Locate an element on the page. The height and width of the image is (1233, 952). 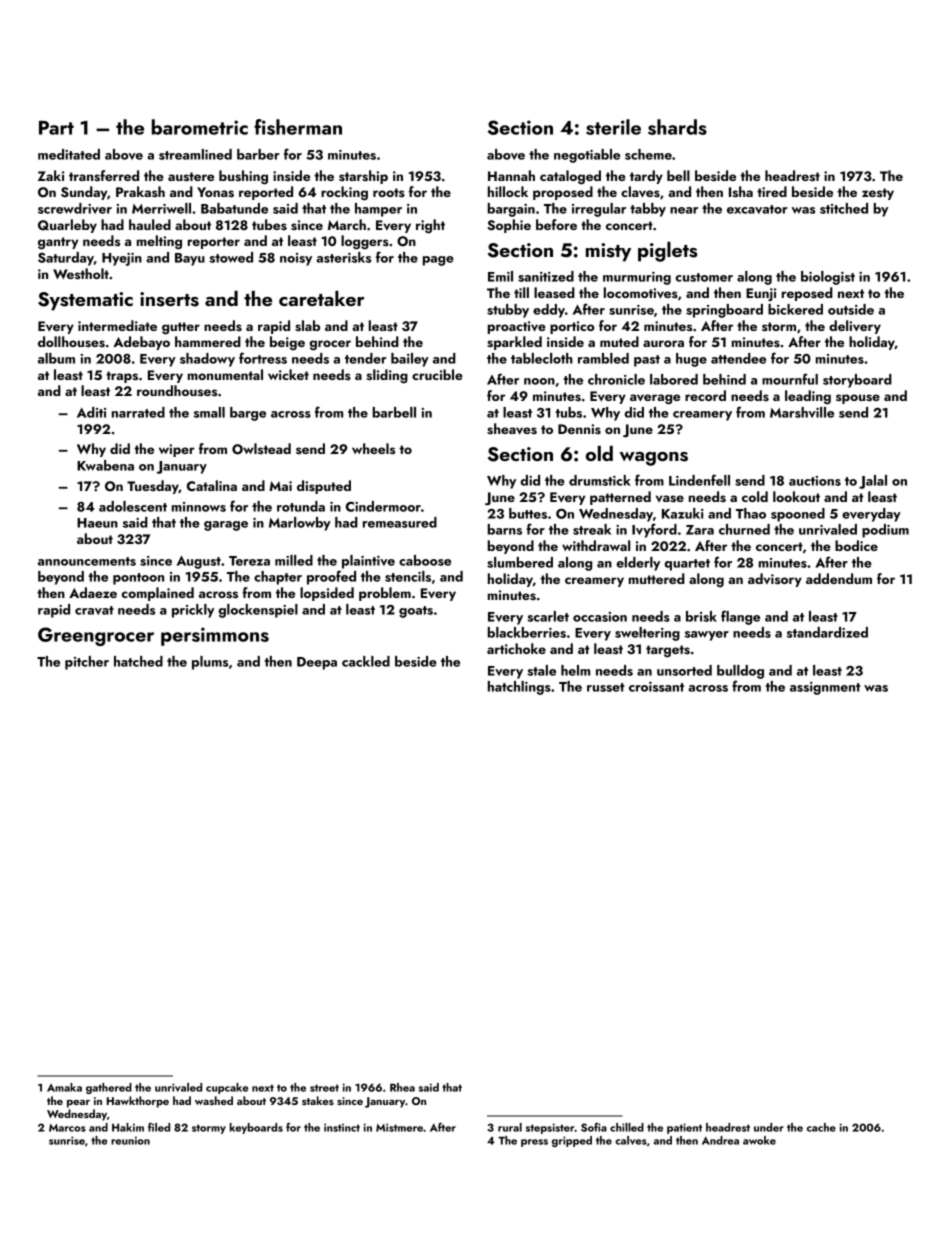
Part is located at coordinates (56, 127).
